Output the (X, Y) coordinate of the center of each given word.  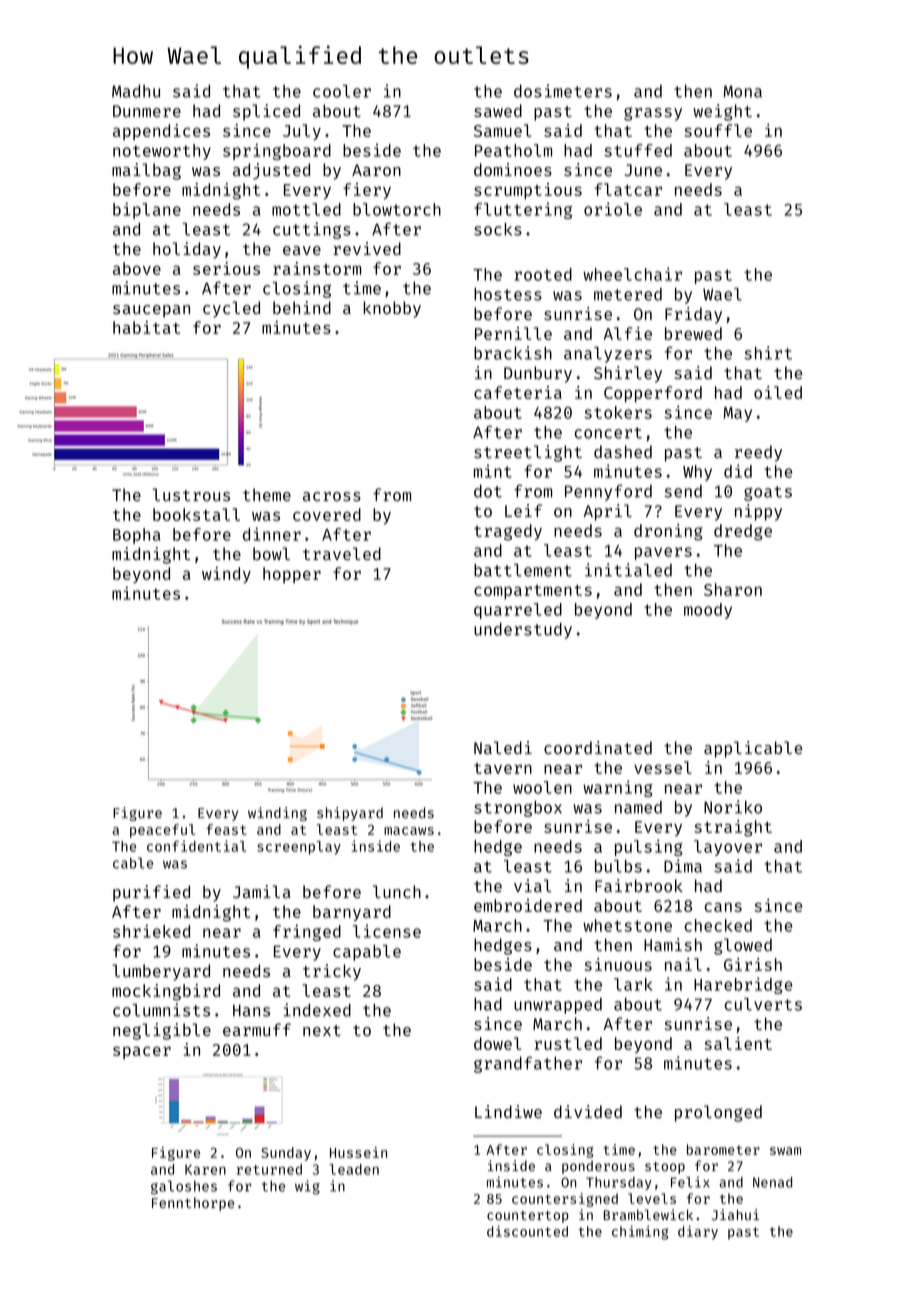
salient (738, 1043)
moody (708, 611)
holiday (187, 250)
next (322, 1030)
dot (488, 491)
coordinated (598, 747)
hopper (292, 575)
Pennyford (608, 492)
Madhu (136, 91)
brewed (693, 333)
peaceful (162, 831)
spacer (142, 1052)
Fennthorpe (193, 1204)
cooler (342, 91)
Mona (743, 91)
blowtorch (397, 209)
